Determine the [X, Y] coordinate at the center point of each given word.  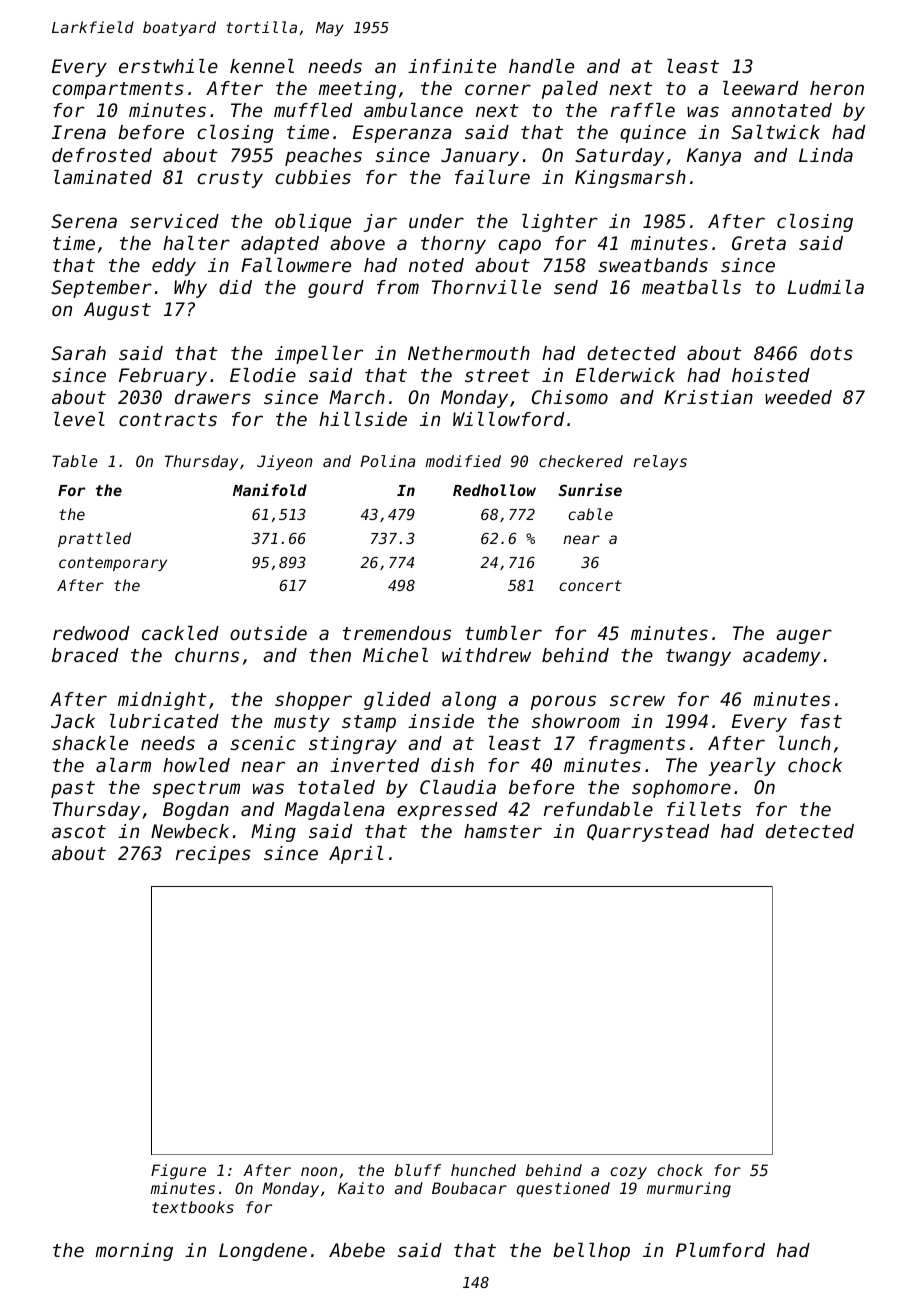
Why [190, 289]
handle [541, 66]
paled [570, 90]
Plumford [720, 1250]
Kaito [361, 1188]
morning [134, 1252]
